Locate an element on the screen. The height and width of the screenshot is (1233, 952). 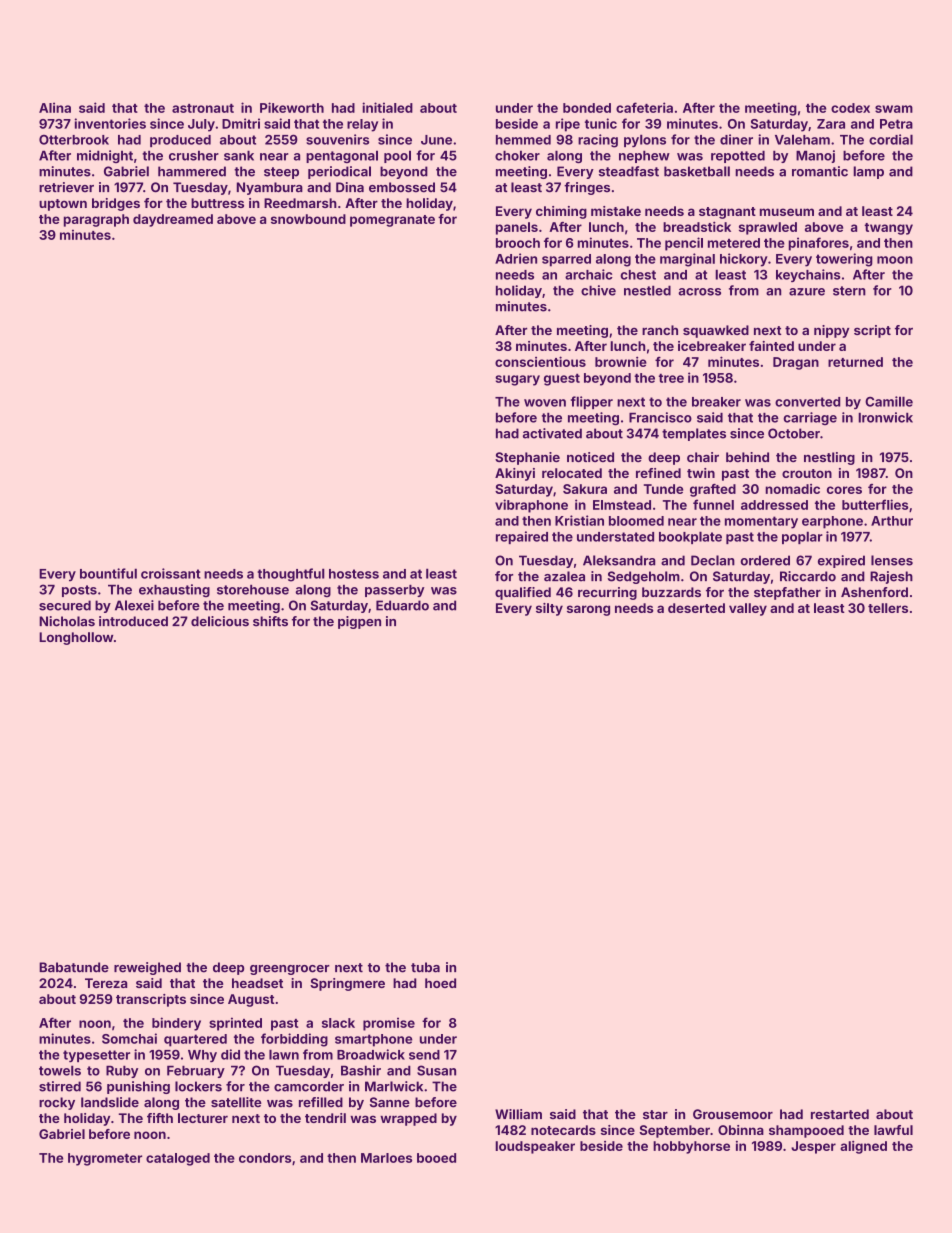
bonded is located at coordinates (587, 108).
